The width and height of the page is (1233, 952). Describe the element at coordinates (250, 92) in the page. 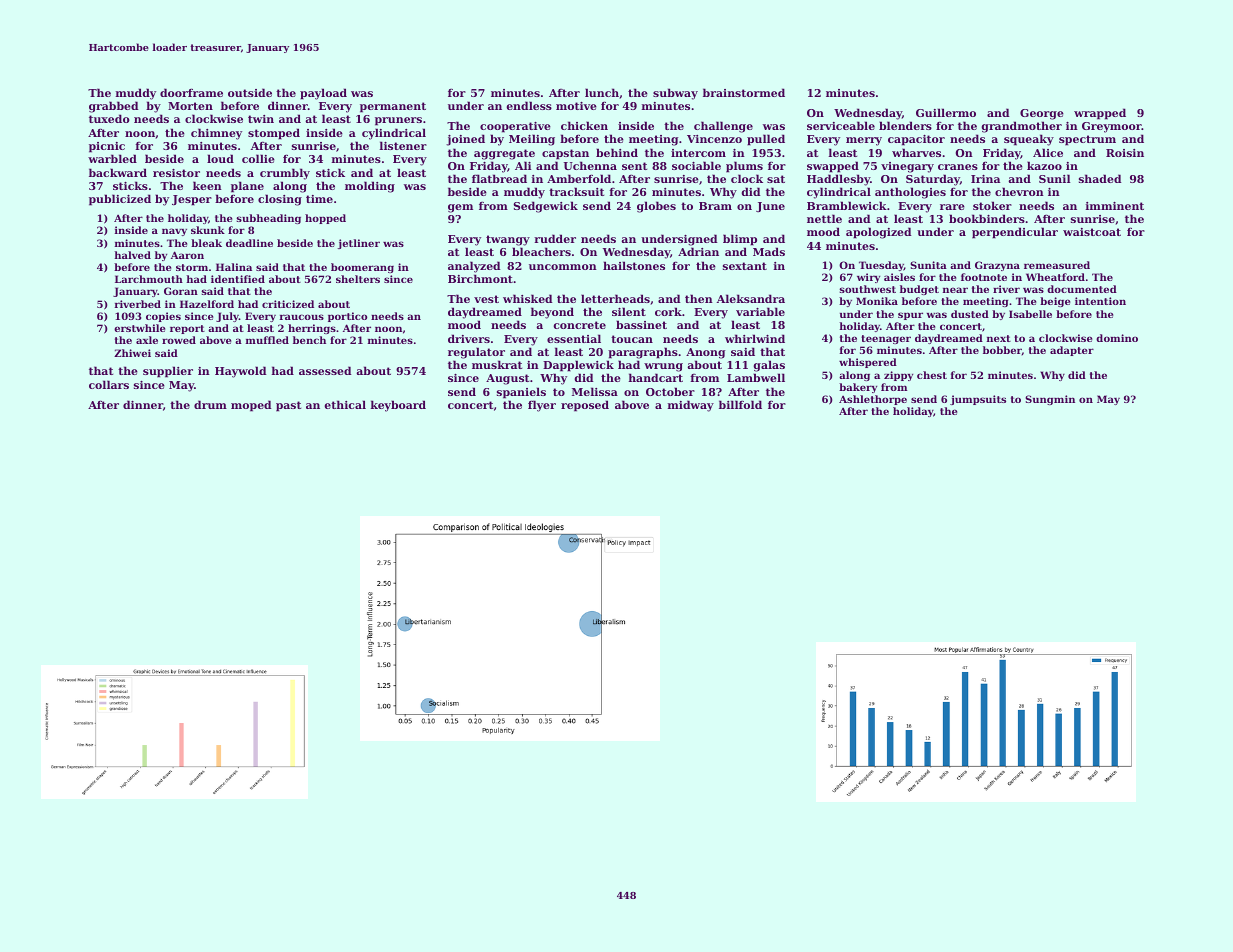

I see `outside` at that location.
